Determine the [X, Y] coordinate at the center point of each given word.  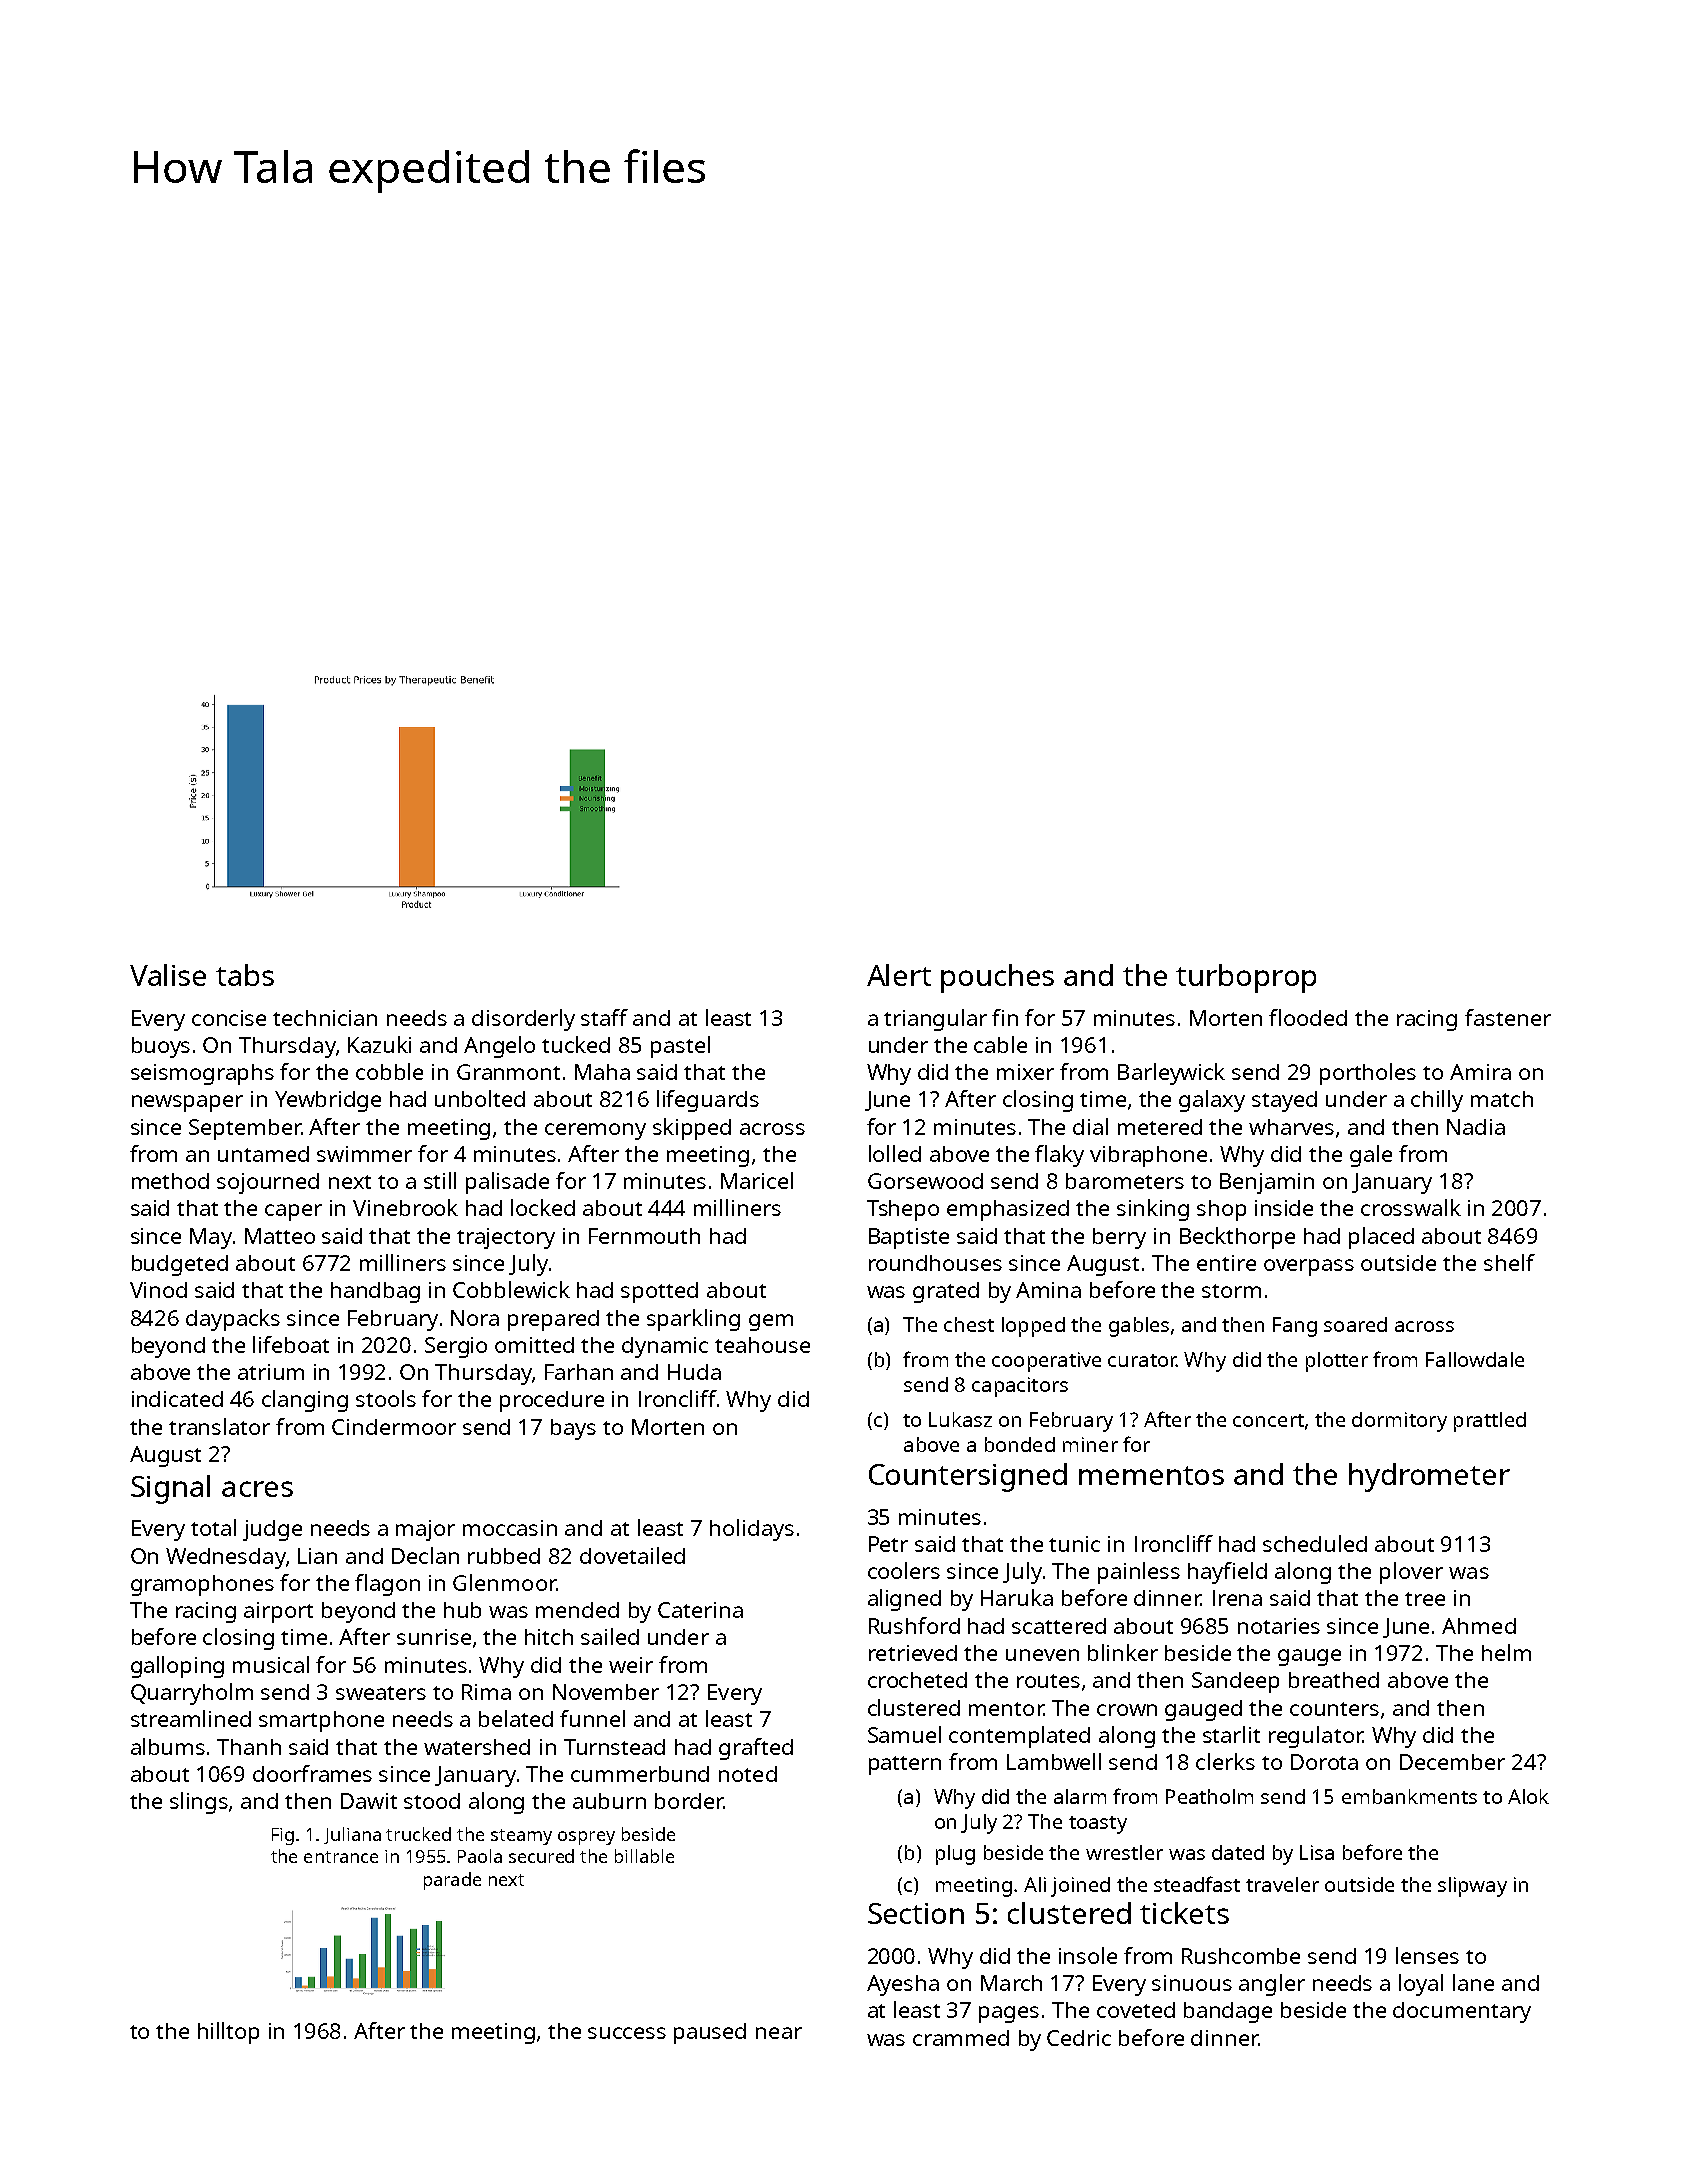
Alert [899, 975]
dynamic [665, 1347]
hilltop [228, 2033]
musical [271, 1664]
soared [1355, 1324]
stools [386, 1398]
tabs [245, 975]
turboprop [1246, 978]
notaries [1279, 1626]
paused [710, 2033]
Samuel [904, 1734]
